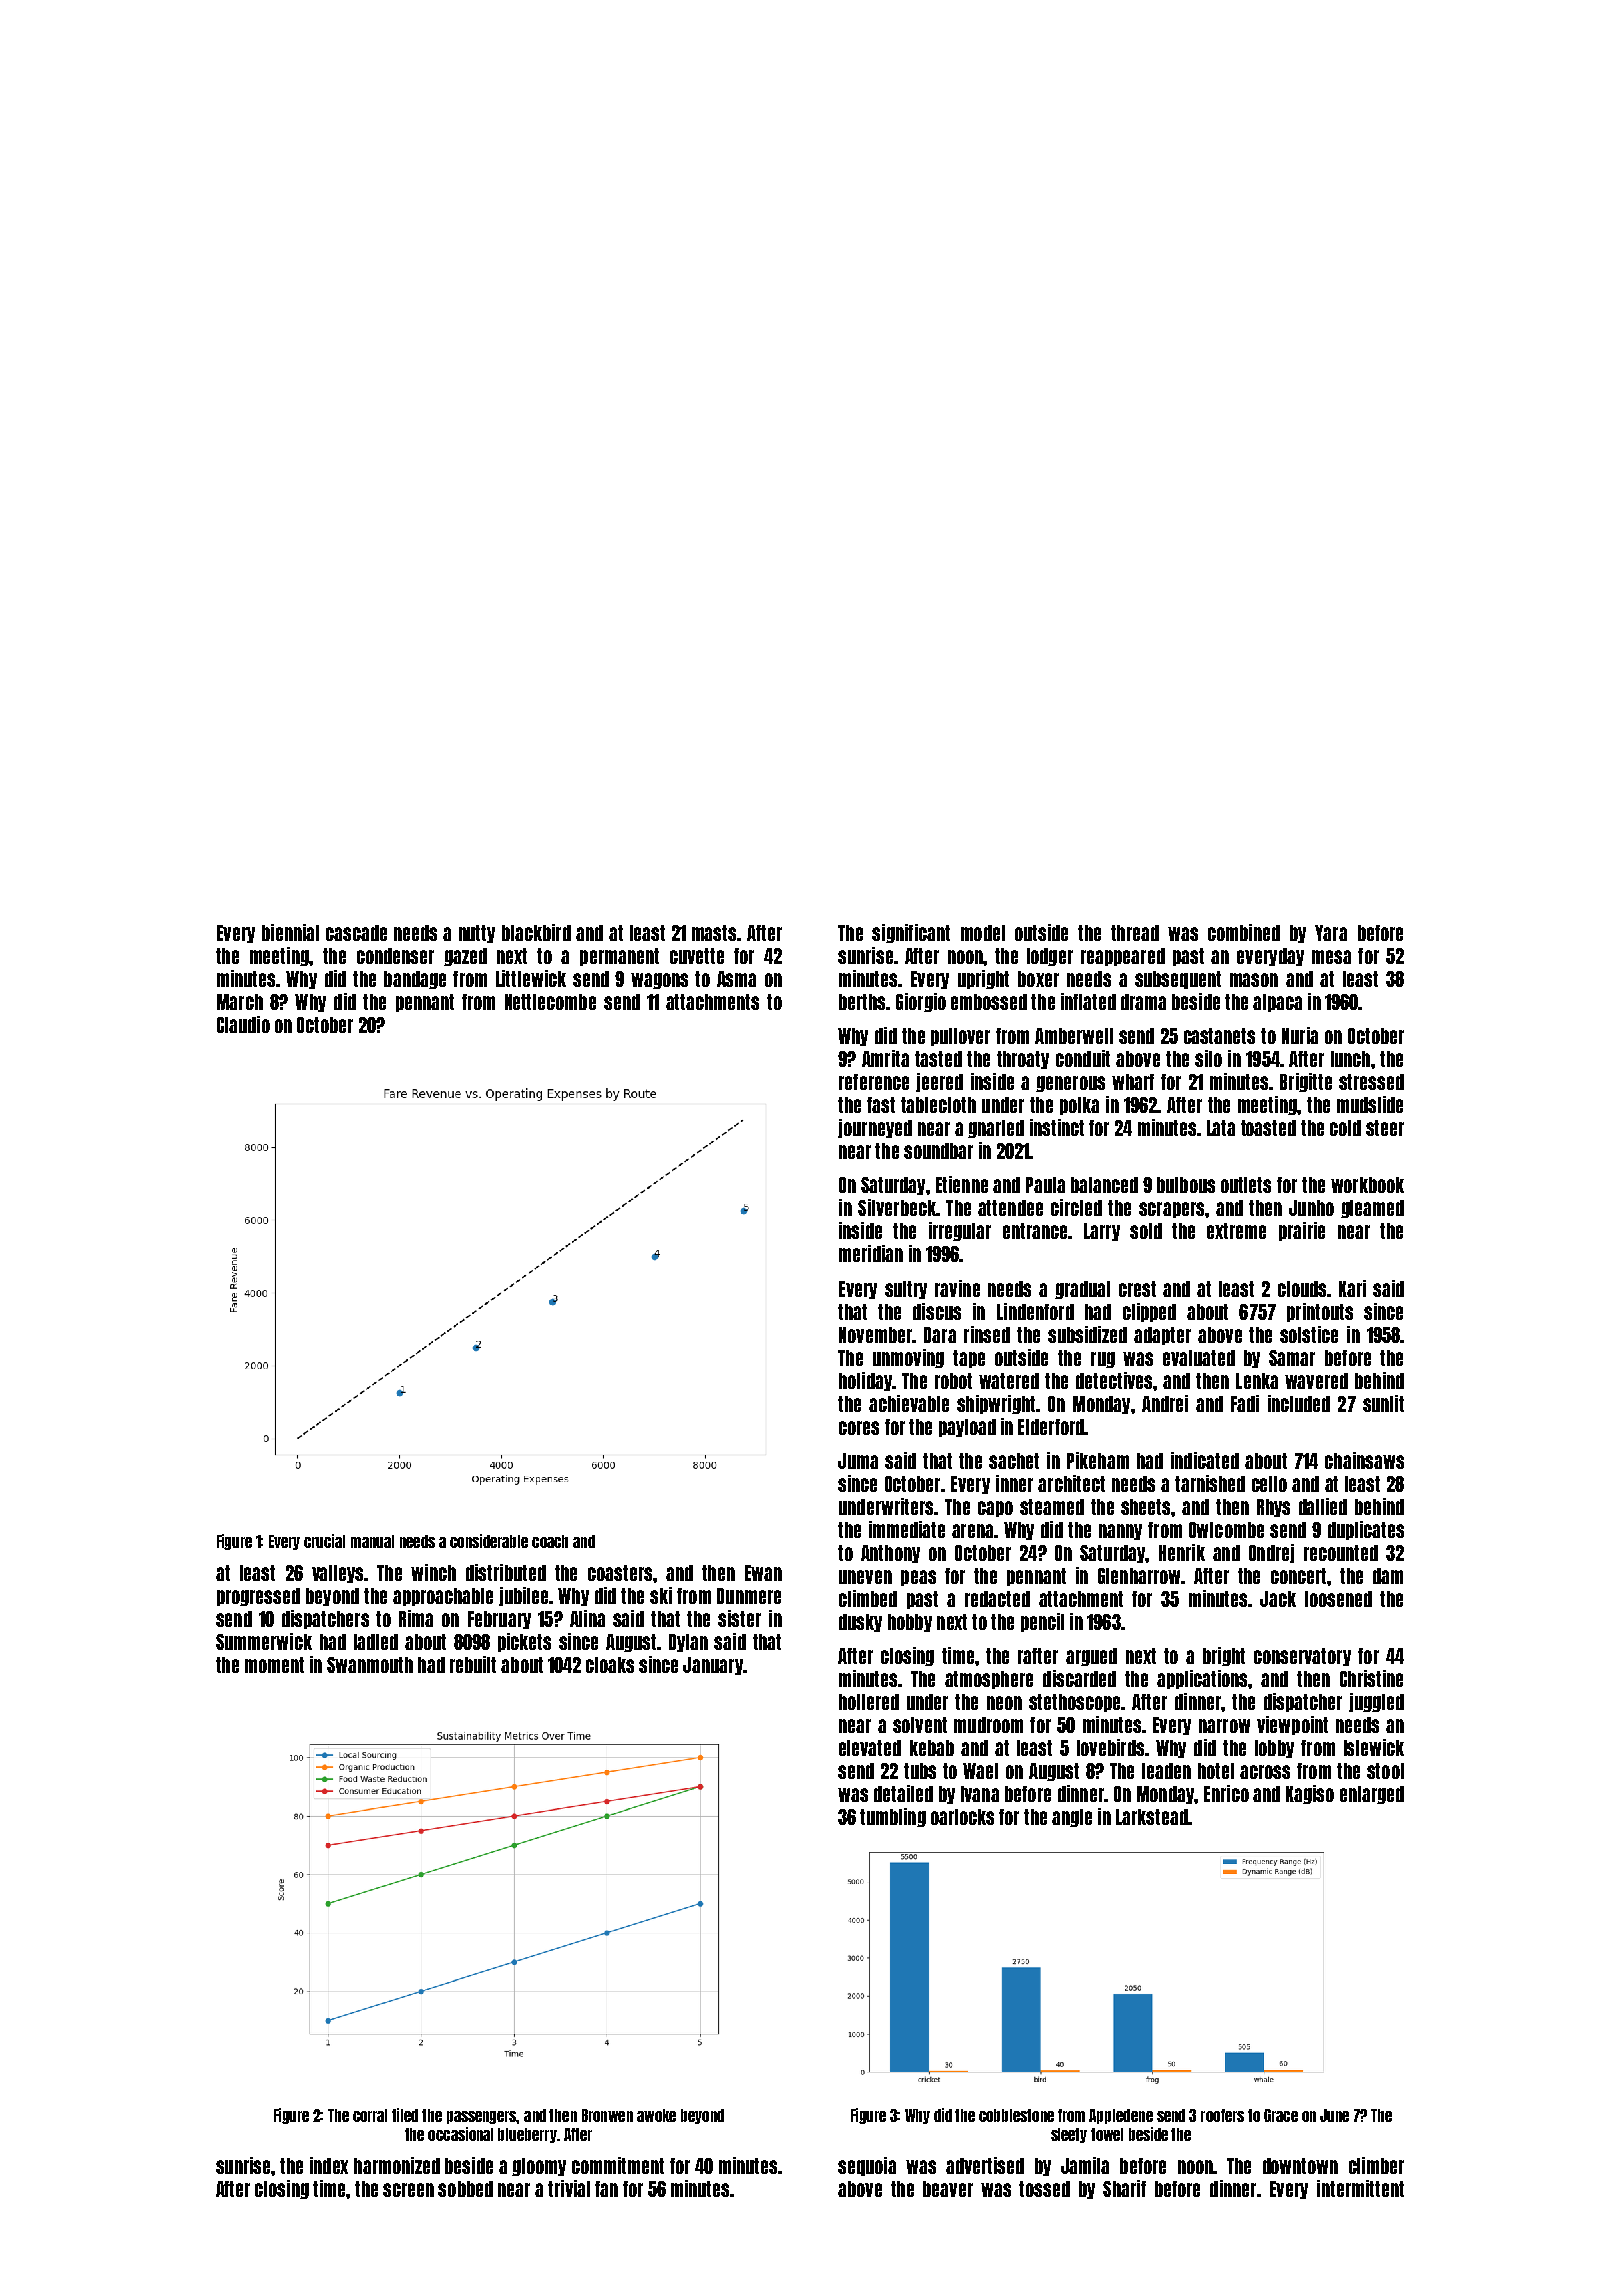 This screenshot has height=2292, width=1620. I want to click on tubs, so click(920, 1771).
